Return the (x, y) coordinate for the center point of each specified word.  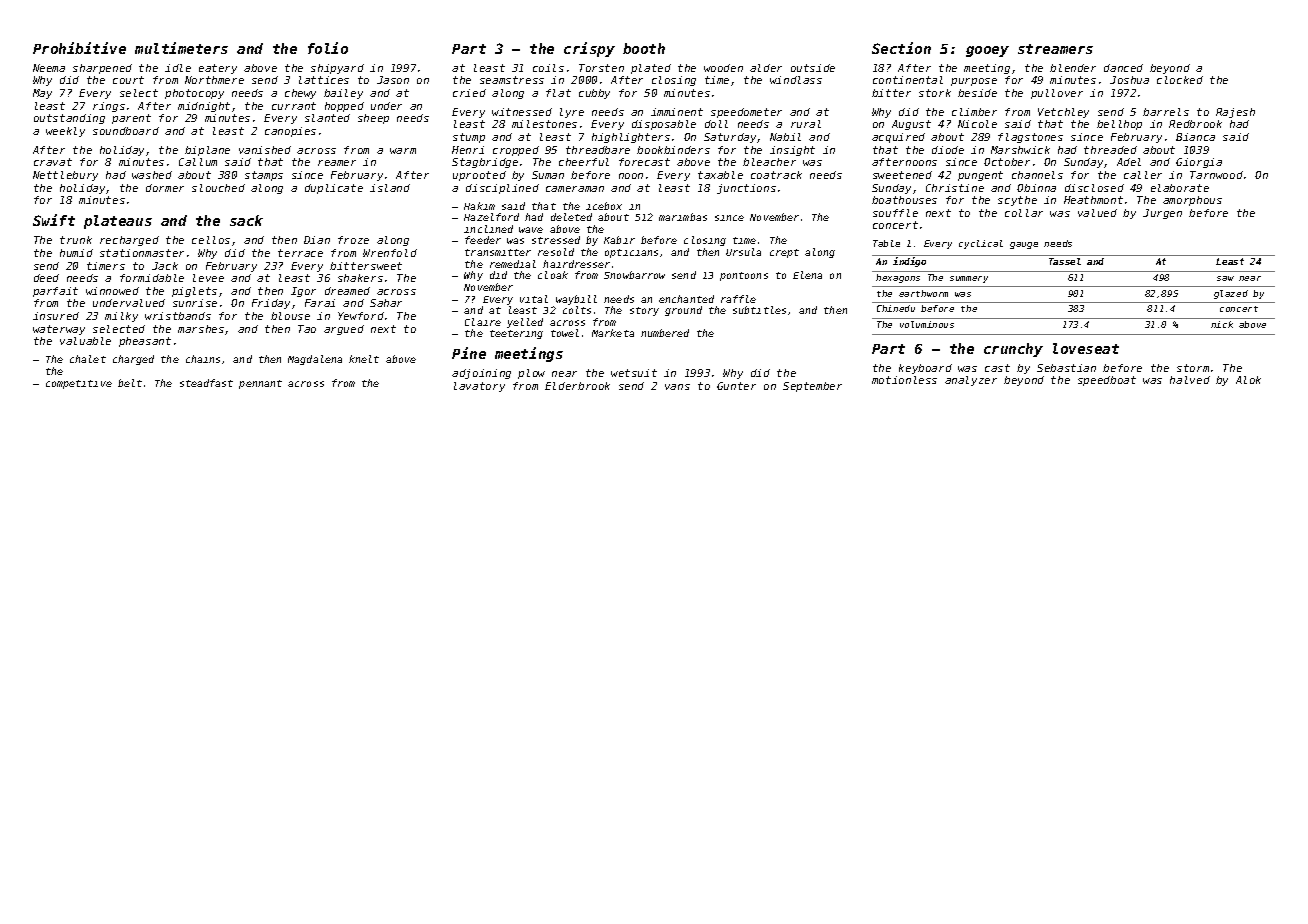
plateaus (118, 222)
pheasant (145, 342)
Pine (469, 353)
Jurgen (1162, 214)
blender (1073, 68)
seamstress (512, 80)
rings (109, 107)
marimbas (683, 217)
